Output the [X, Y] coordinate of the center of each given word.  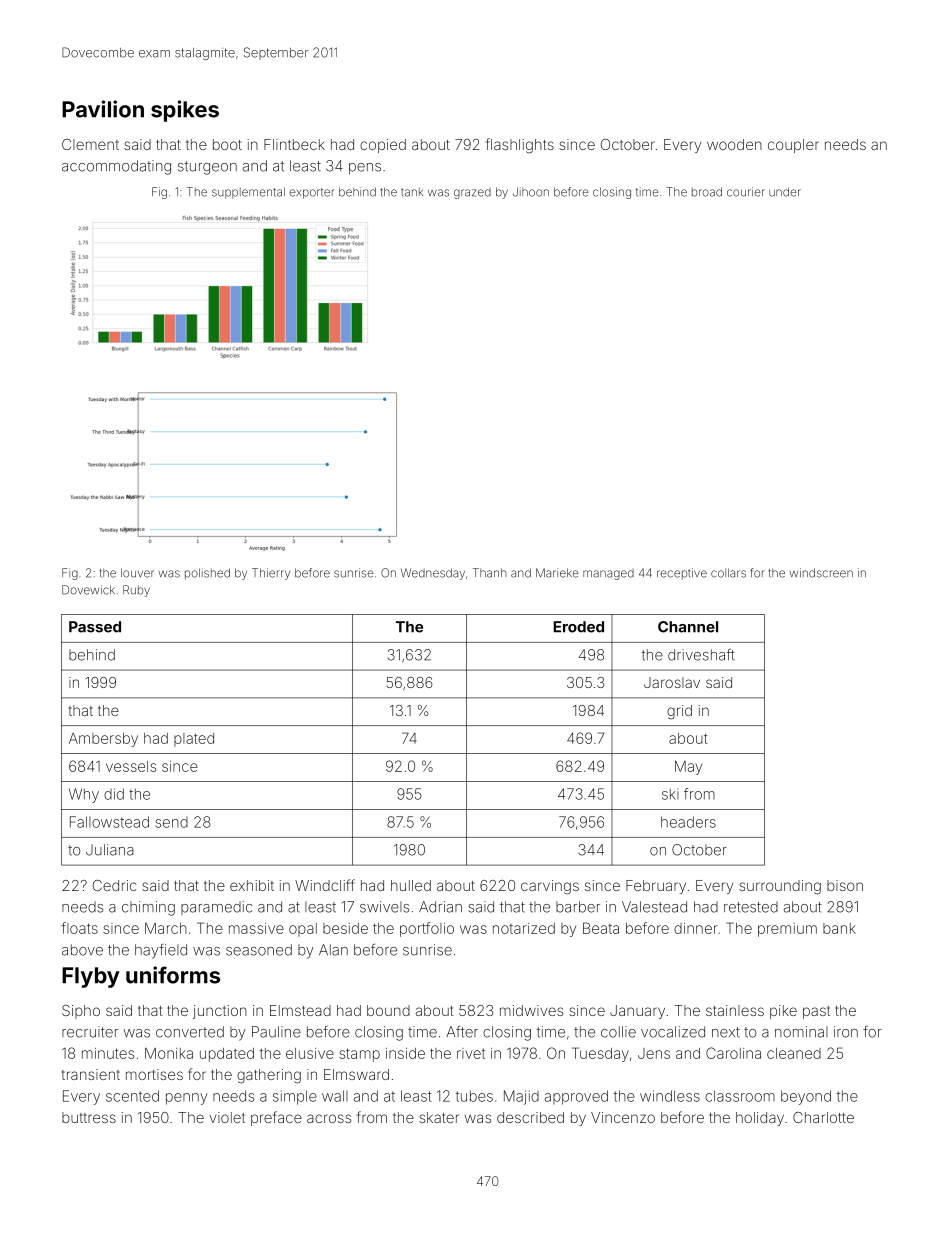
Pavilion [103, 109]
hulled [411, 885]
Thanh [490, 573]
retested [751, 907]
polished [207, 574]
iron [846, 1032]
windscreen [821, 573]
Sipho [81, 1012]
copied [383, 146]
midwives [531, 1010]
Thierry [271, 574]
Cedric [114, 885]
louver [137, 573]
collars [728, 573]
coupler [793, 146]
